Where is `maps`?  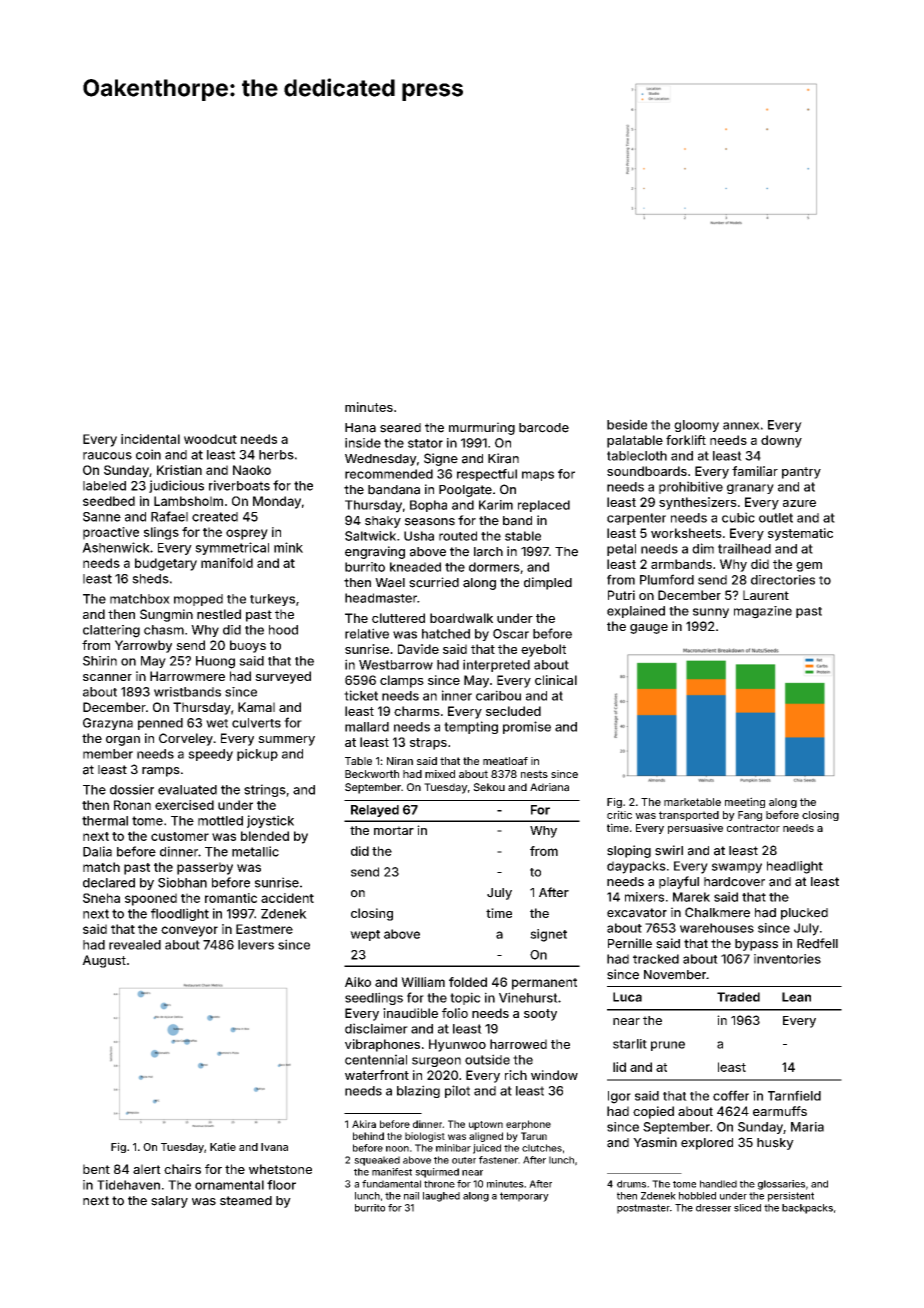 maps is located at coordinates (538, 476).
